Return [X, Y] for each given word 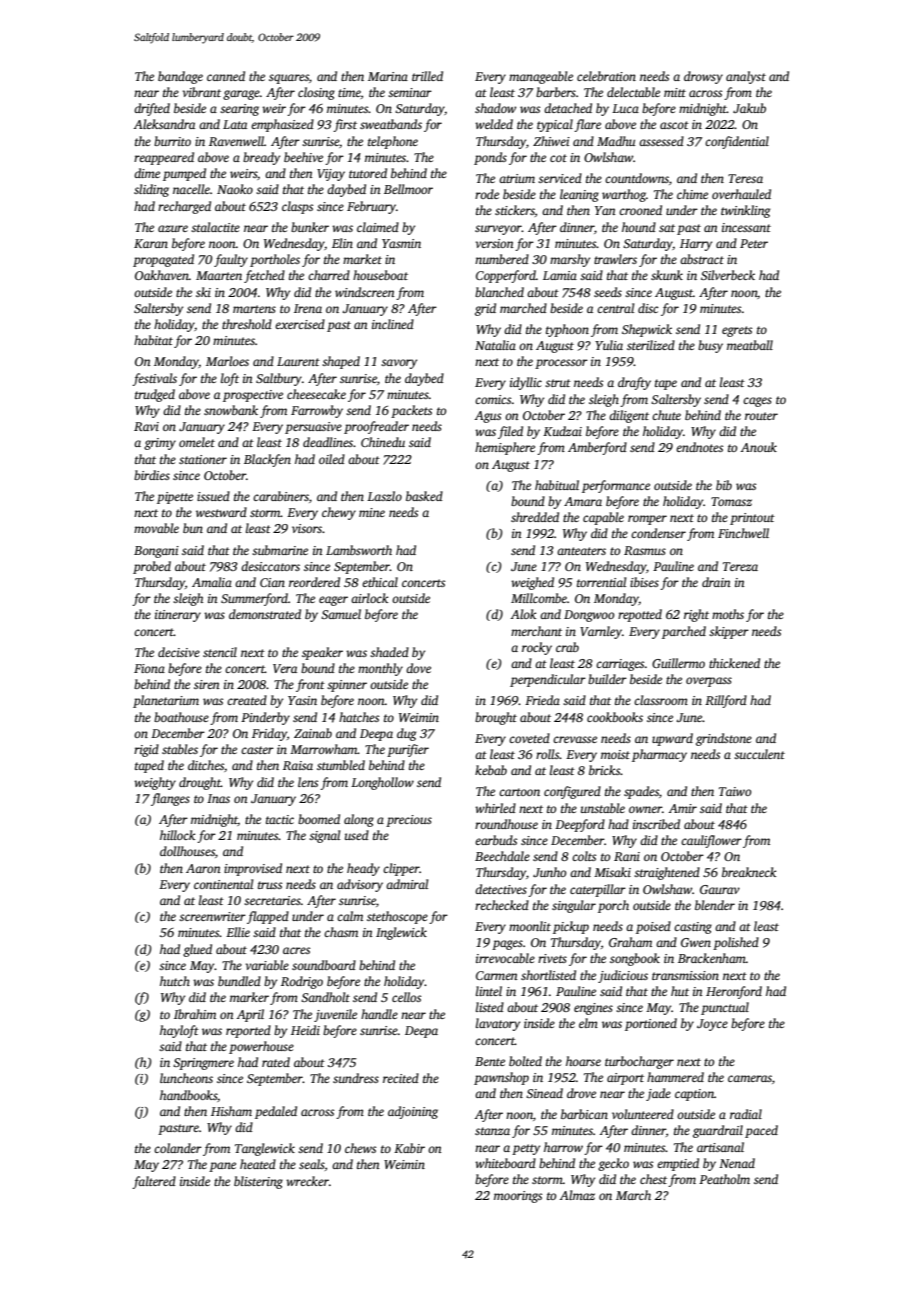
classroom [661, 700]
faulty [231, 260]
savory [399, 364]
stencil [220, 652]
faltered [154, 1182]
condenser [658, 533]
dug [406, 734]
